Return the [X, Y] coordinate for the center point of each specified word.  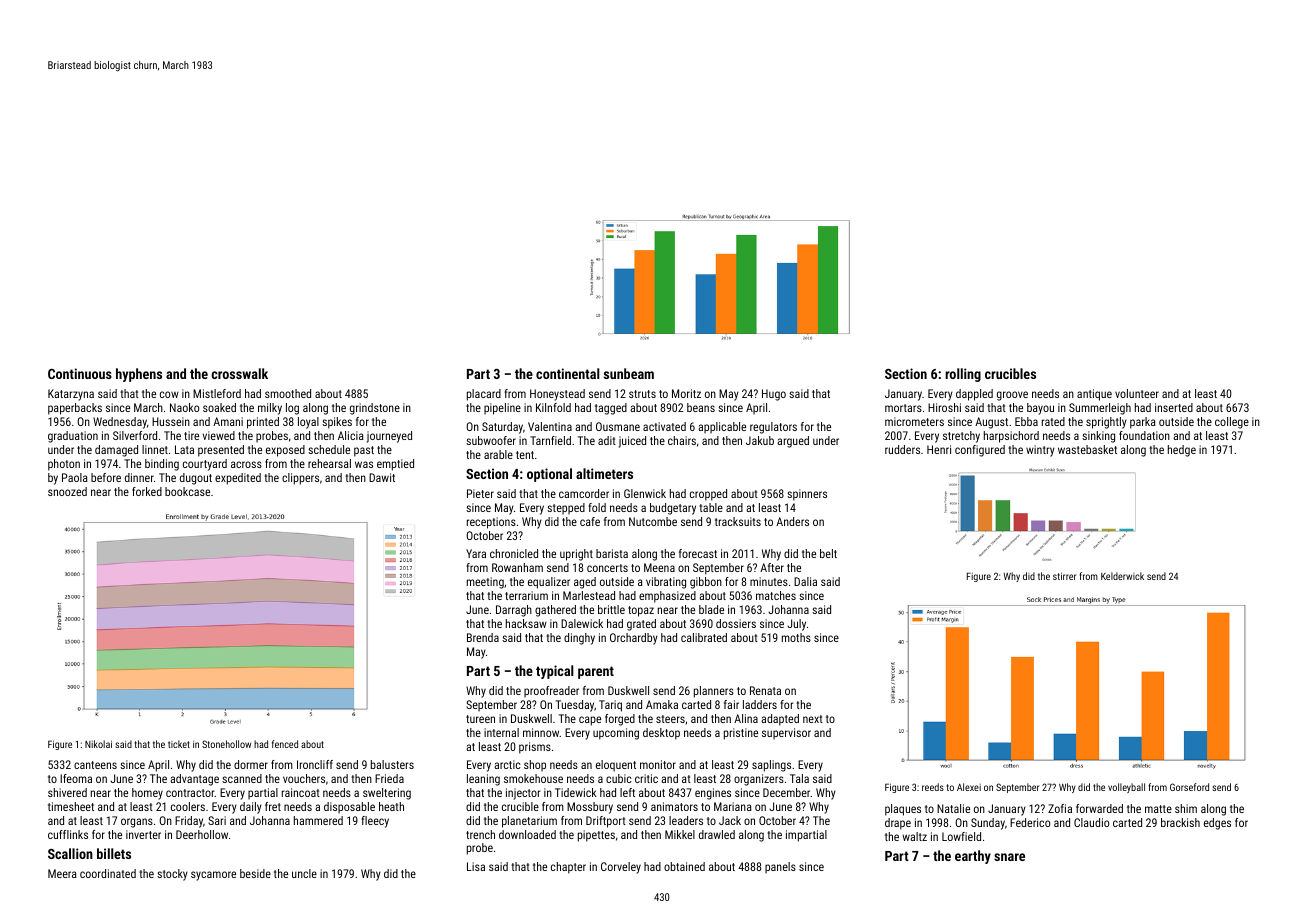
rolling [963, 375]
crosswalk [239, 373]
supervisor [786, 733]
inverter [143, 834]
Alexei [969, 787]
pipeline [502, 409]
